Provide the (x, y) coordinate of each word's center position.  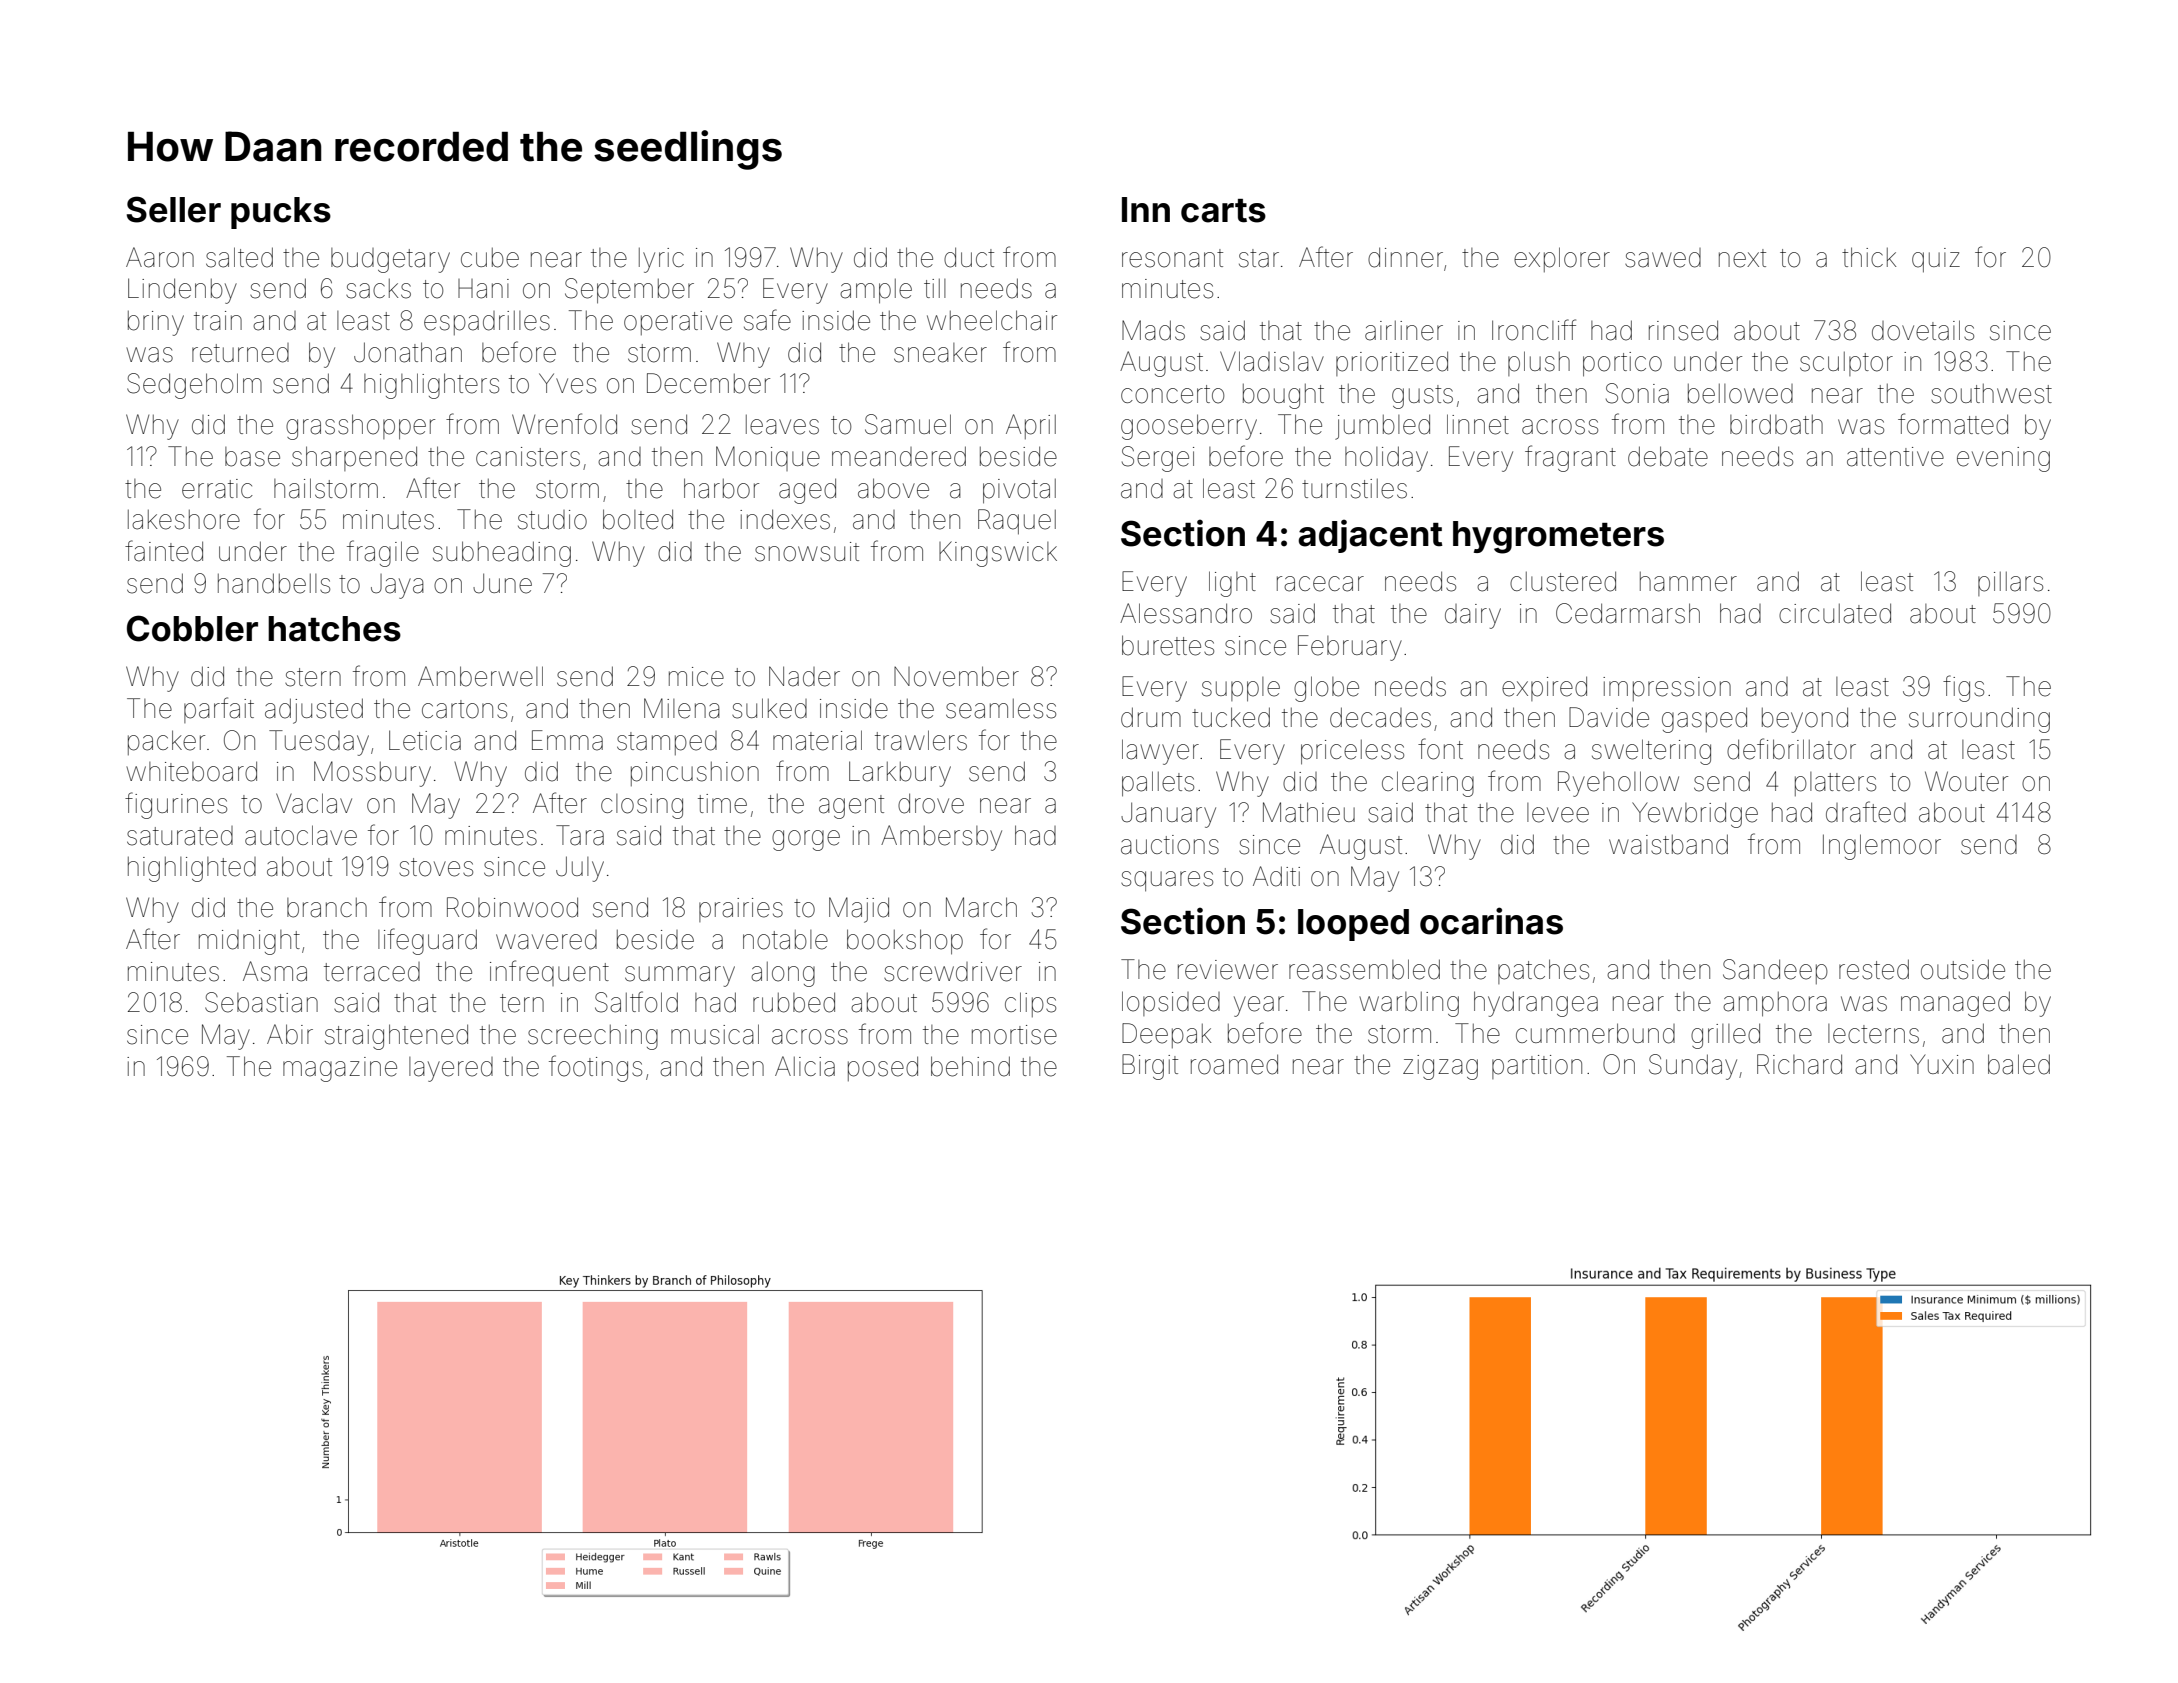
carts (1223, 211)
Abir (290, 1034)
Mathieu (1309, 812)
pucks (281, 213)
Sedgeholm (194, 386)
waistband (1668, 844)
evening (2003, 459)
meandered (899, 456)
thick (1869, 257)
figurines (176, 805)
